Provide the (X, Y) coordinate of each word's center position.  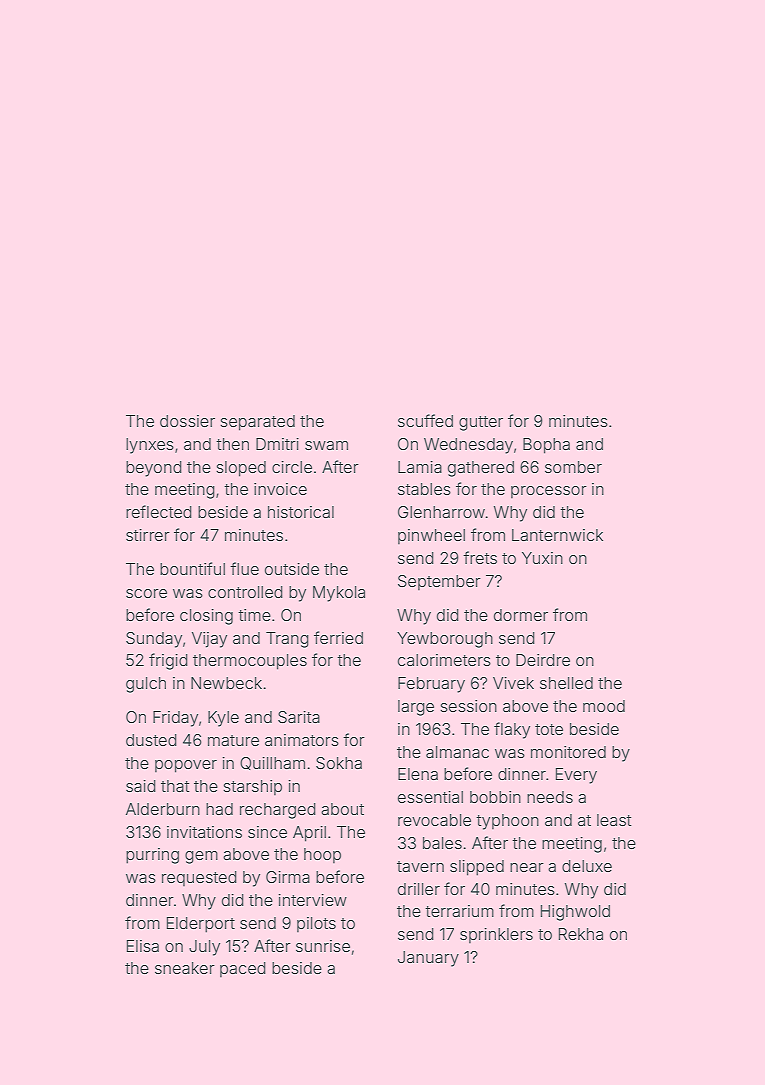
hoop (322, 855)
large (416, 708)
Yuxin (542, 558)
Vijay (209, 640)
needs (550, 797)
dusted (151, 740)
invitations (204, 832)
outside (292, 569)
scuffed (425, 420)
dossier (187, 421)
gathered (481, 469)
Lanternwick (557, 535)
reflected (159, 511)
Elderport (201, 925)
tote (549, 729)
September (439, 582)
